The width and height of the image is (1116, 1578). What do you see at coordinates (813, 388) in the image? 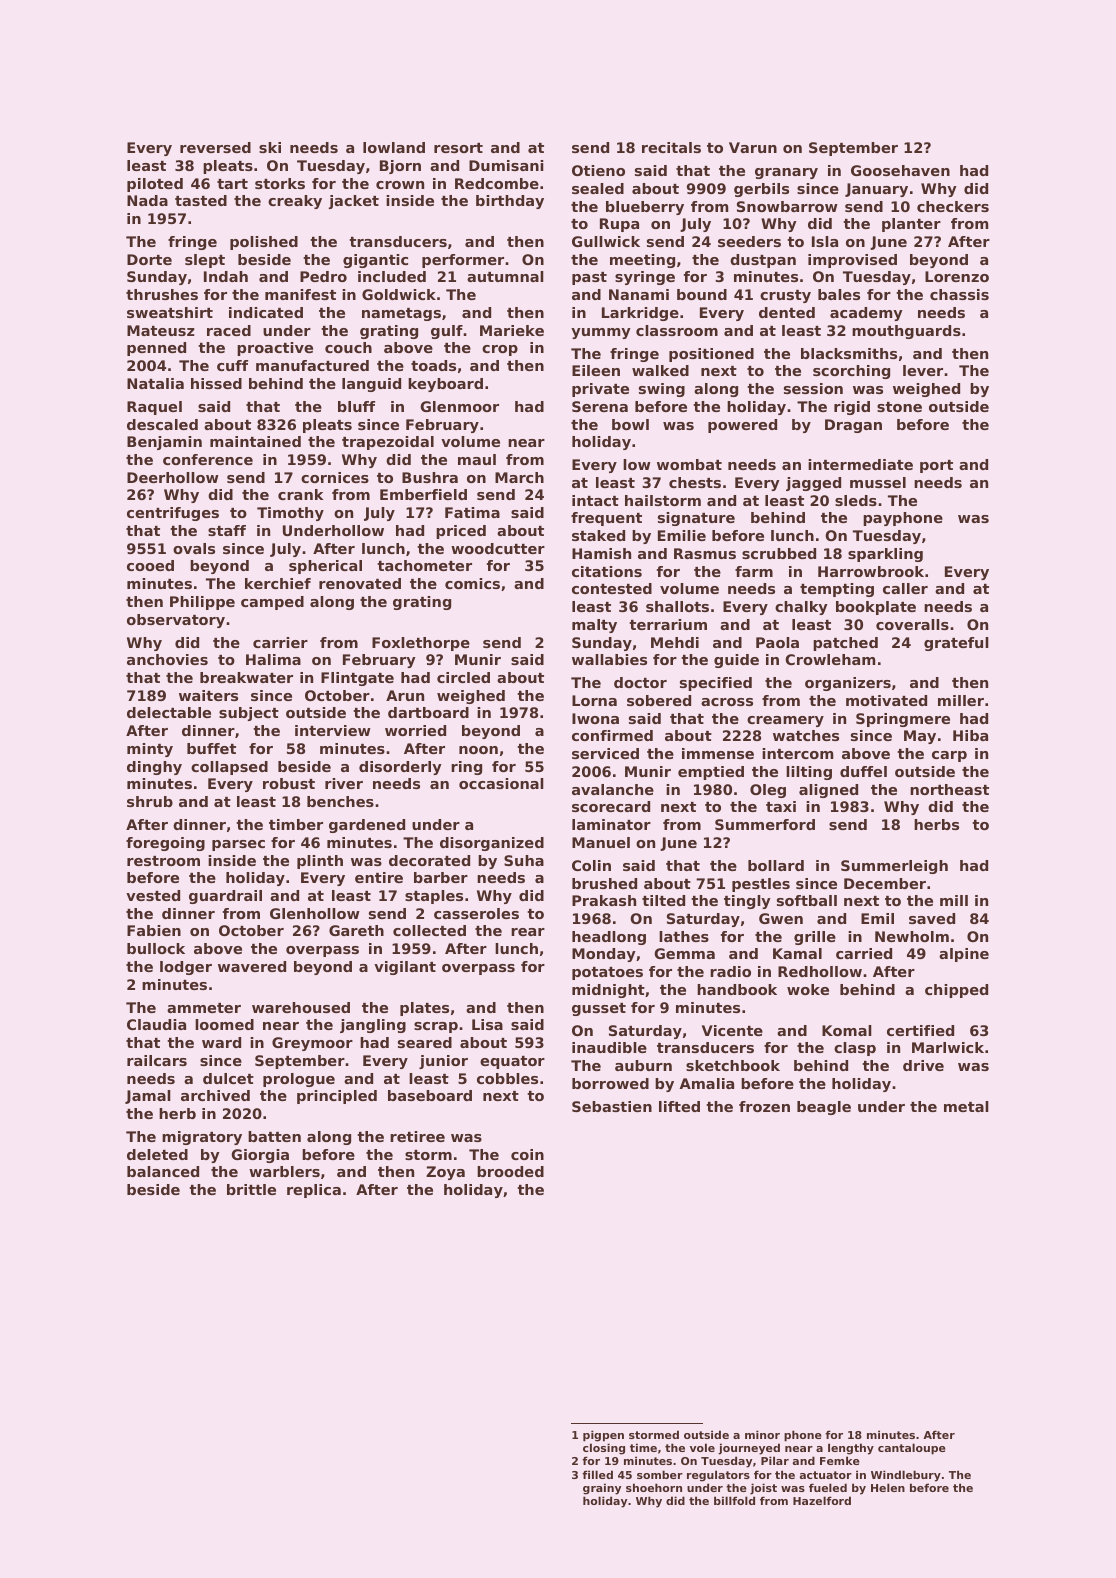
I see `session` at bounding box center [813, 388].
